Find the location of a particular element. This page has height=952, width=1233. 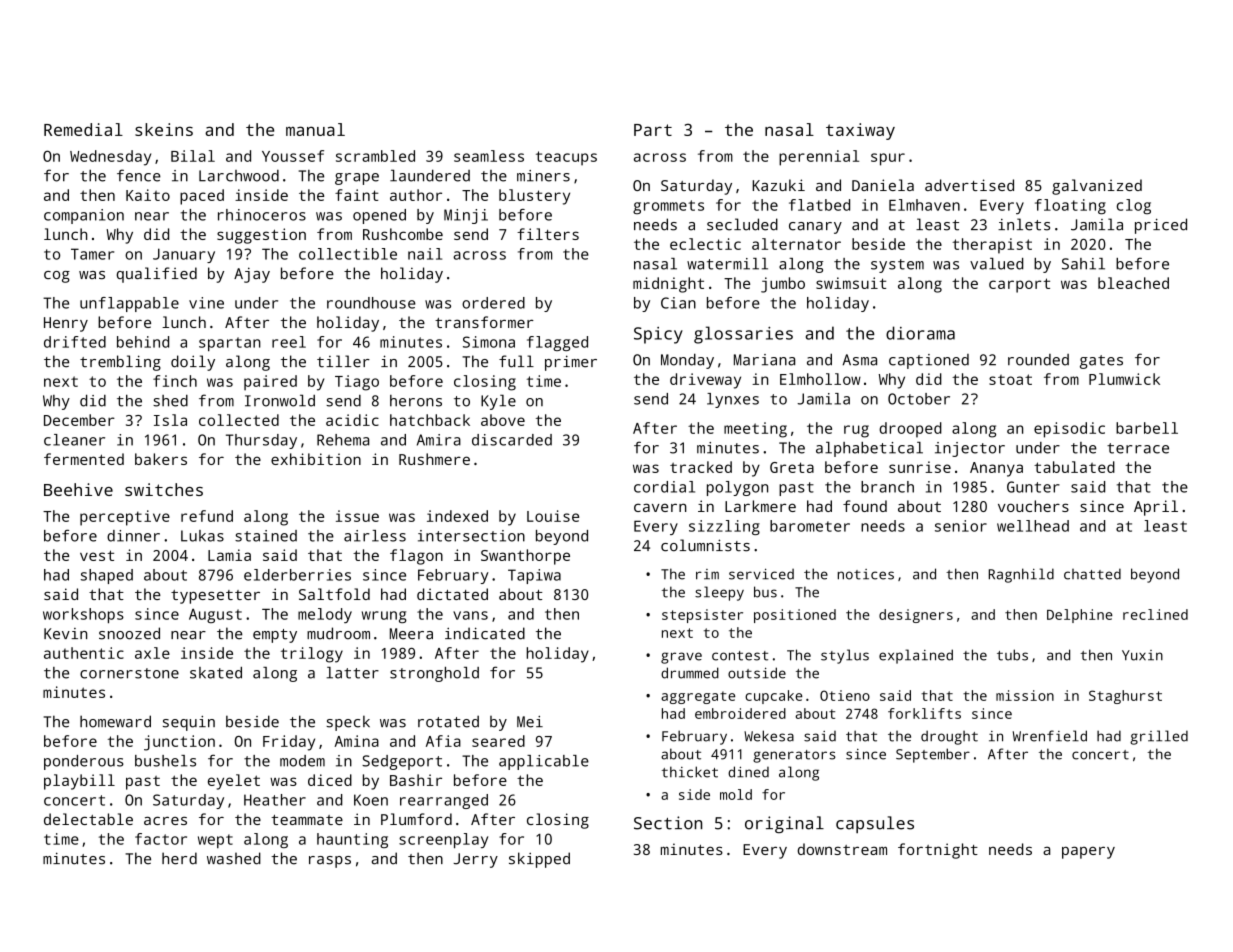

Remedial is located at coordinates (83, 129).
